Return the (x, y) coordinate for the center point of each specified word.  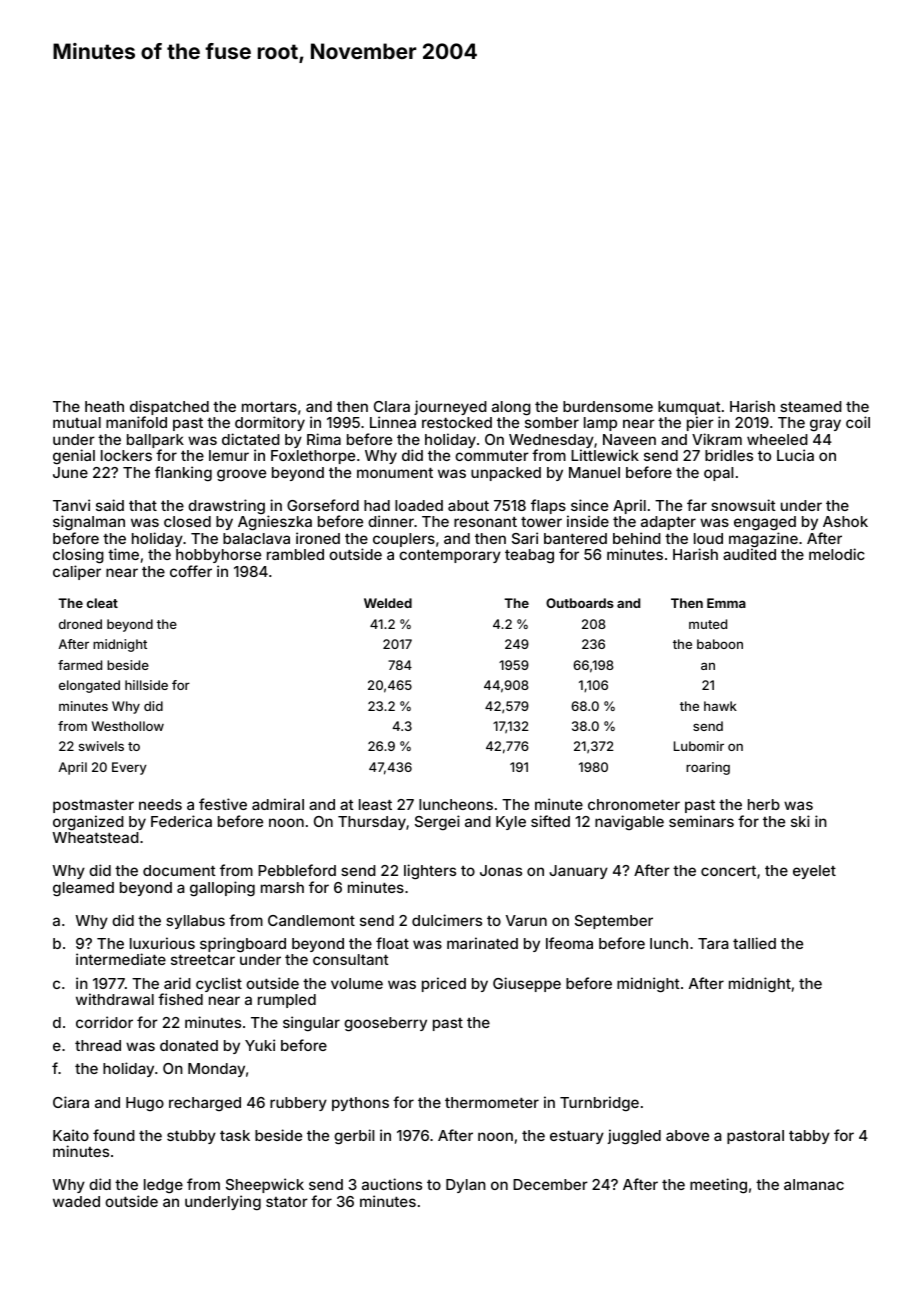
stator (287, 1202)
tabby (809, 1137)
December (550, 1184)
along (511, 408)
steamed (811, 406)
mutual (77, 422)
